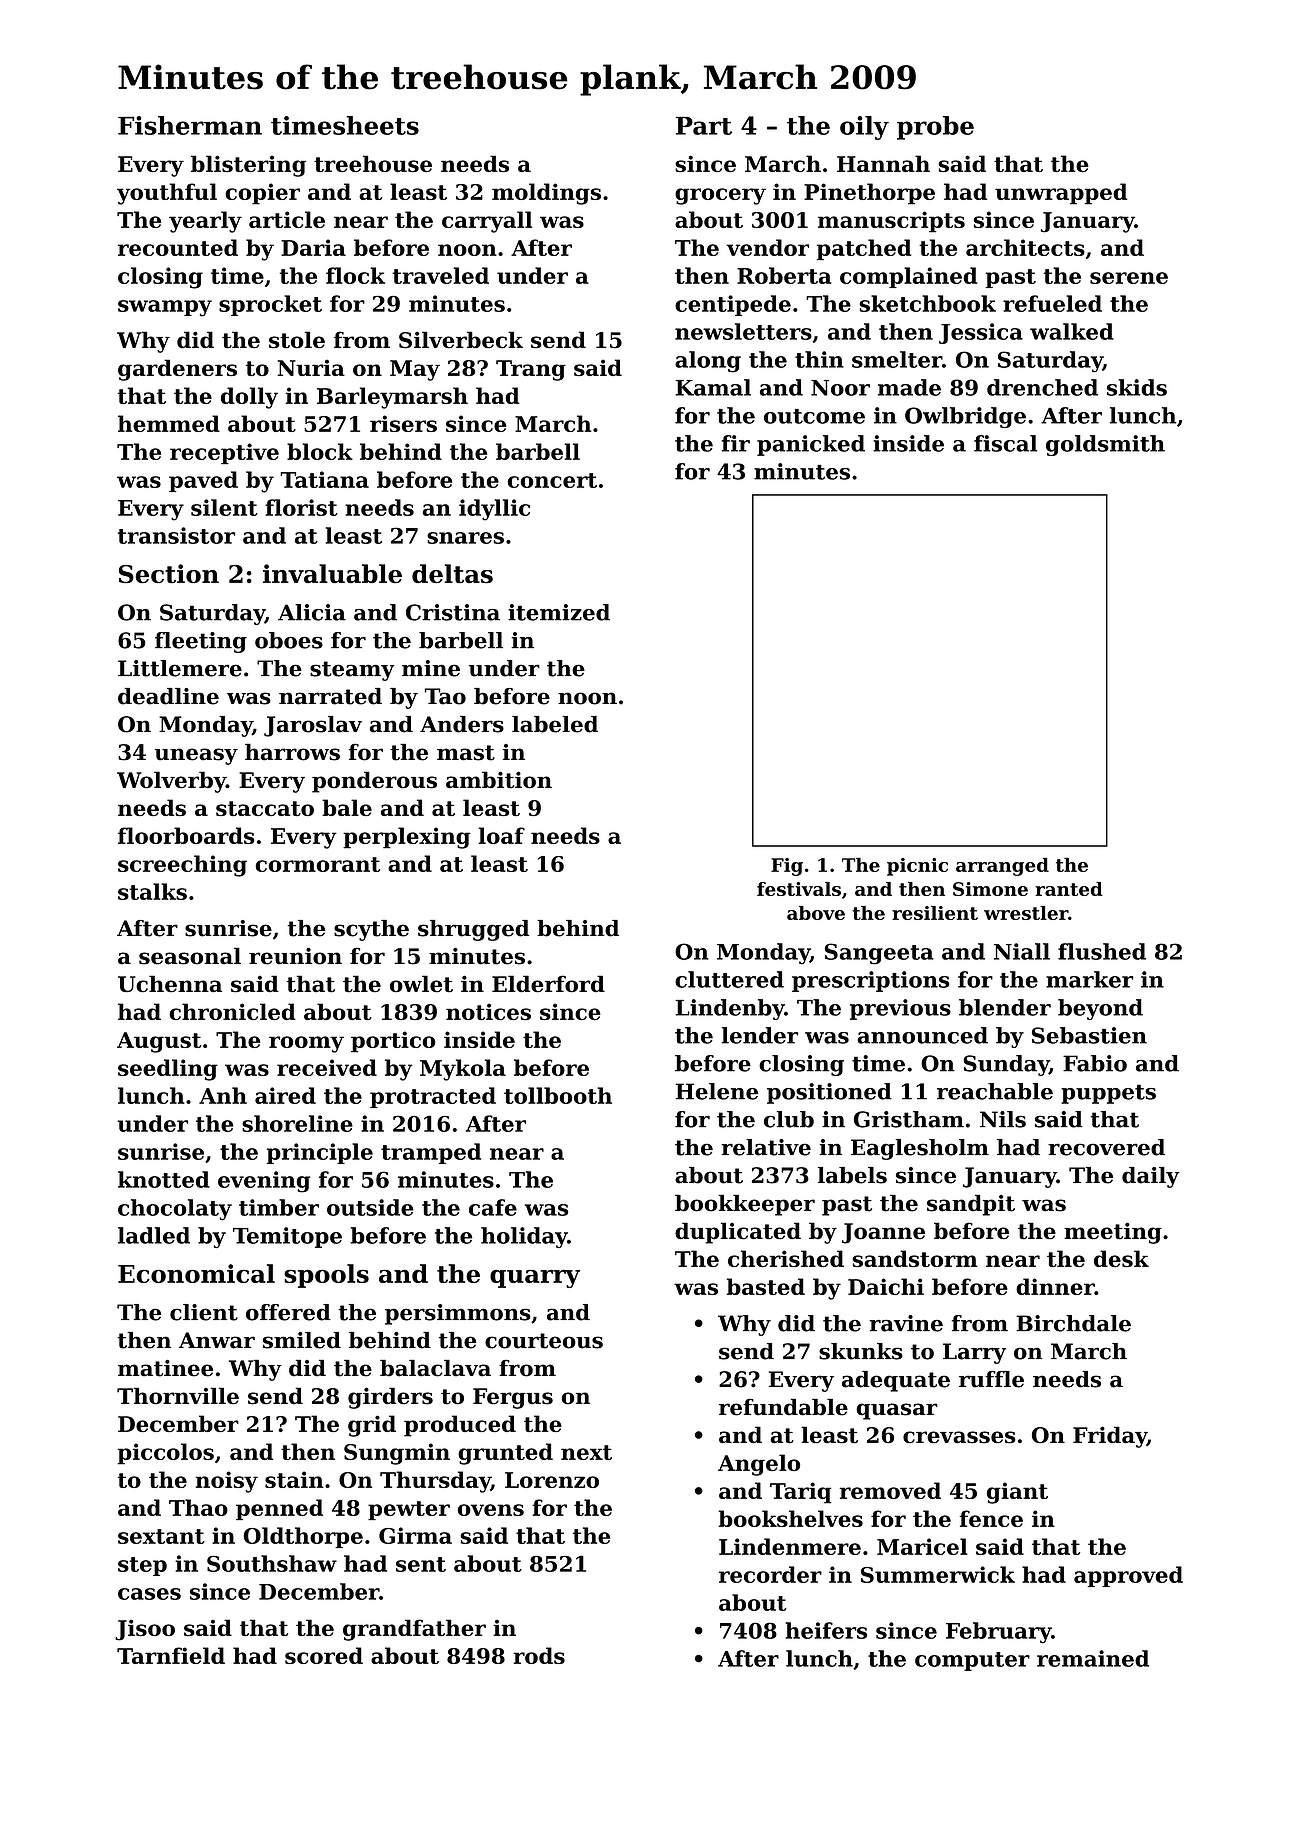  What do you see at coordinates (1069, 889) in the image?
I see `ranted` at bounding box center [1069, 889].
